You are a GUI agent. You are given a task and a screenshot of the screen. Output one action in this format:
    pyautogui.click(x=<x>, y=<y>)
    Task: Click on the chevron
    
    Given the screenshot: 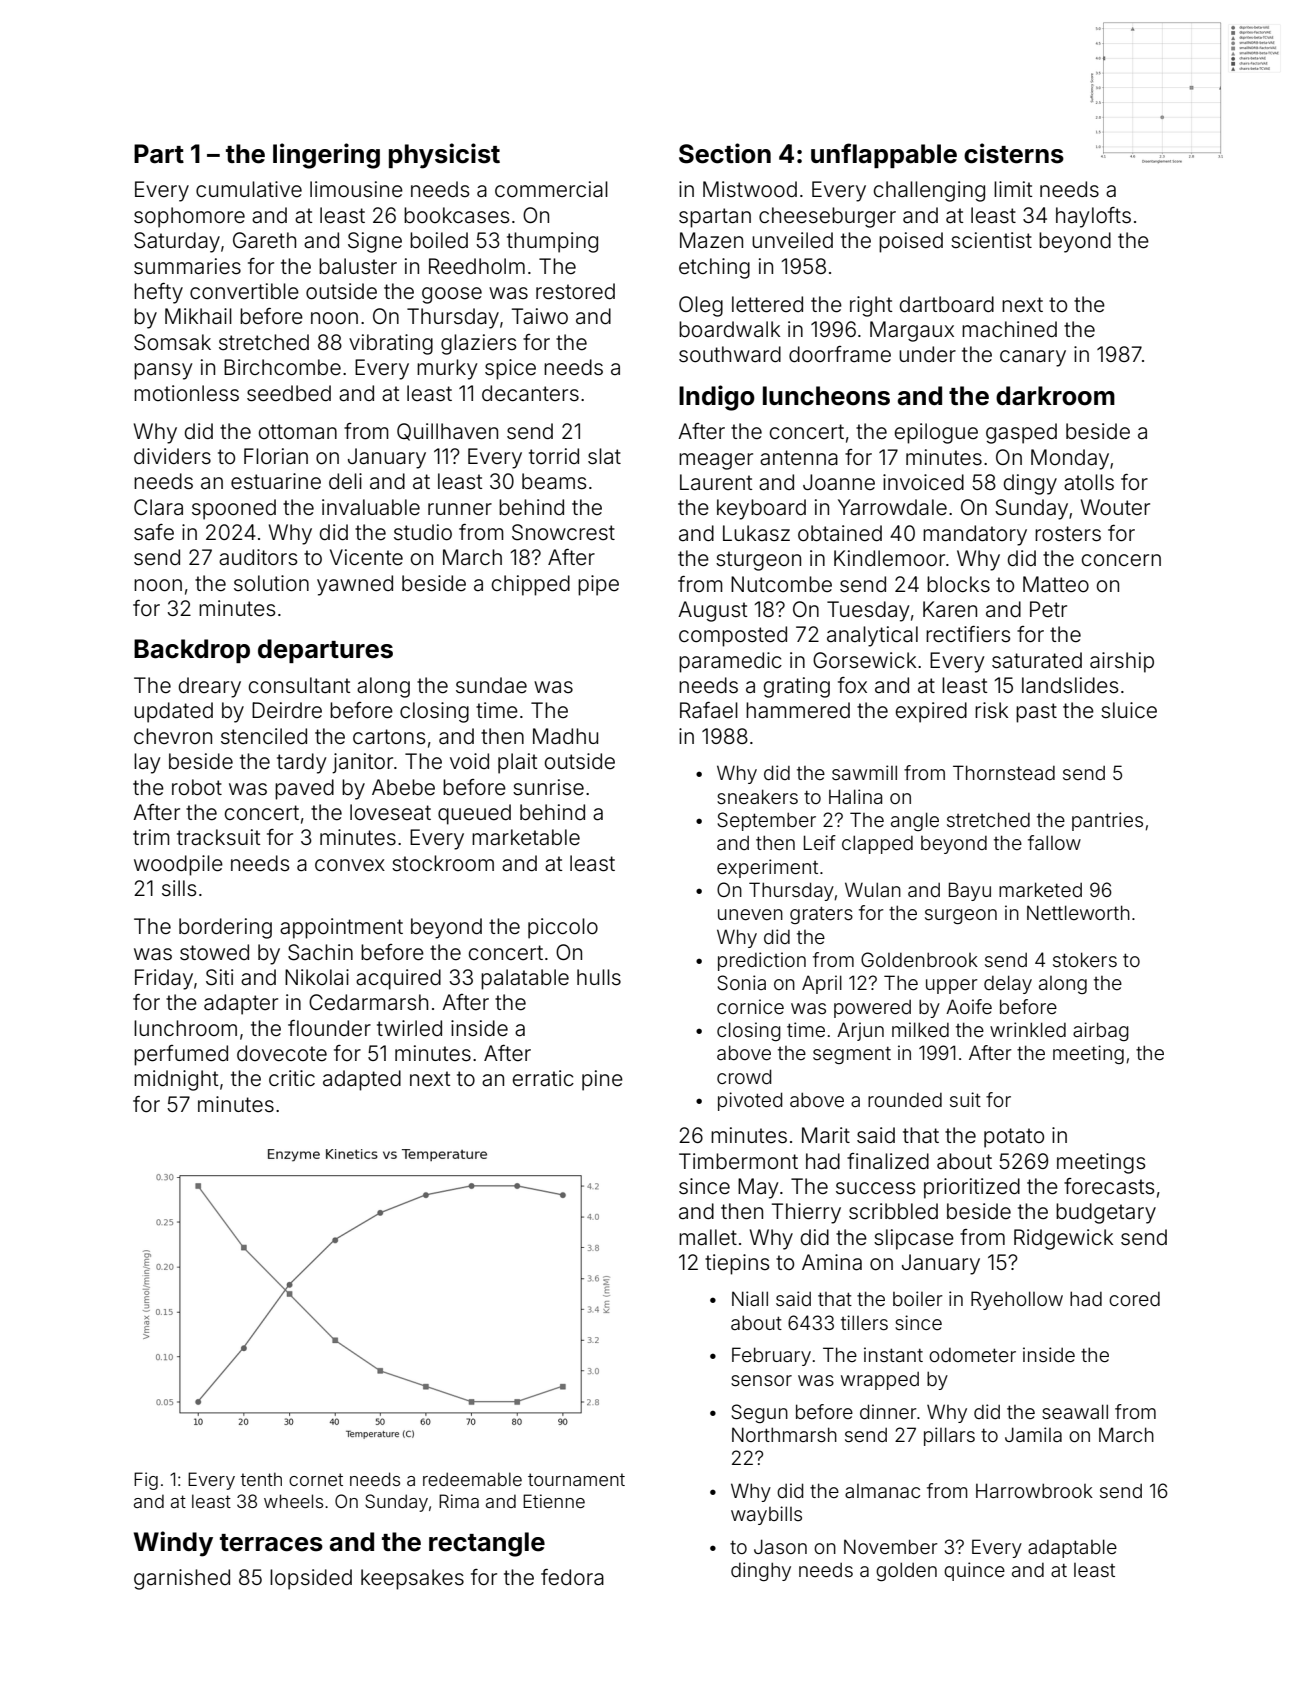 What is the action you would take?
    pyautogui.click(x=173, y=736)
